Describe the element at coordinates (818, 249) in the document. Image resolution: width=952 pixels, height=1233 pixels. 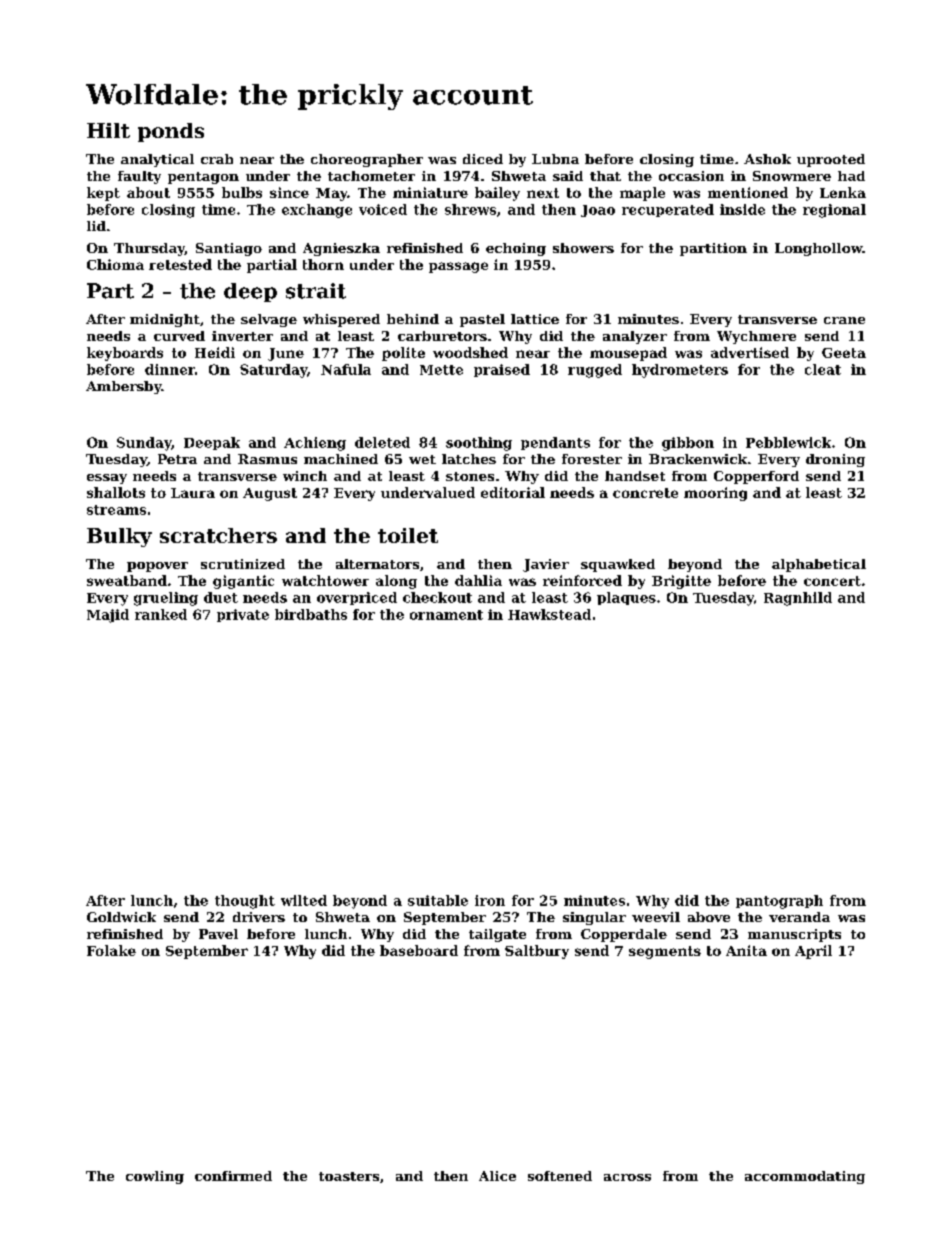
I see `Longhollow` at that location.
